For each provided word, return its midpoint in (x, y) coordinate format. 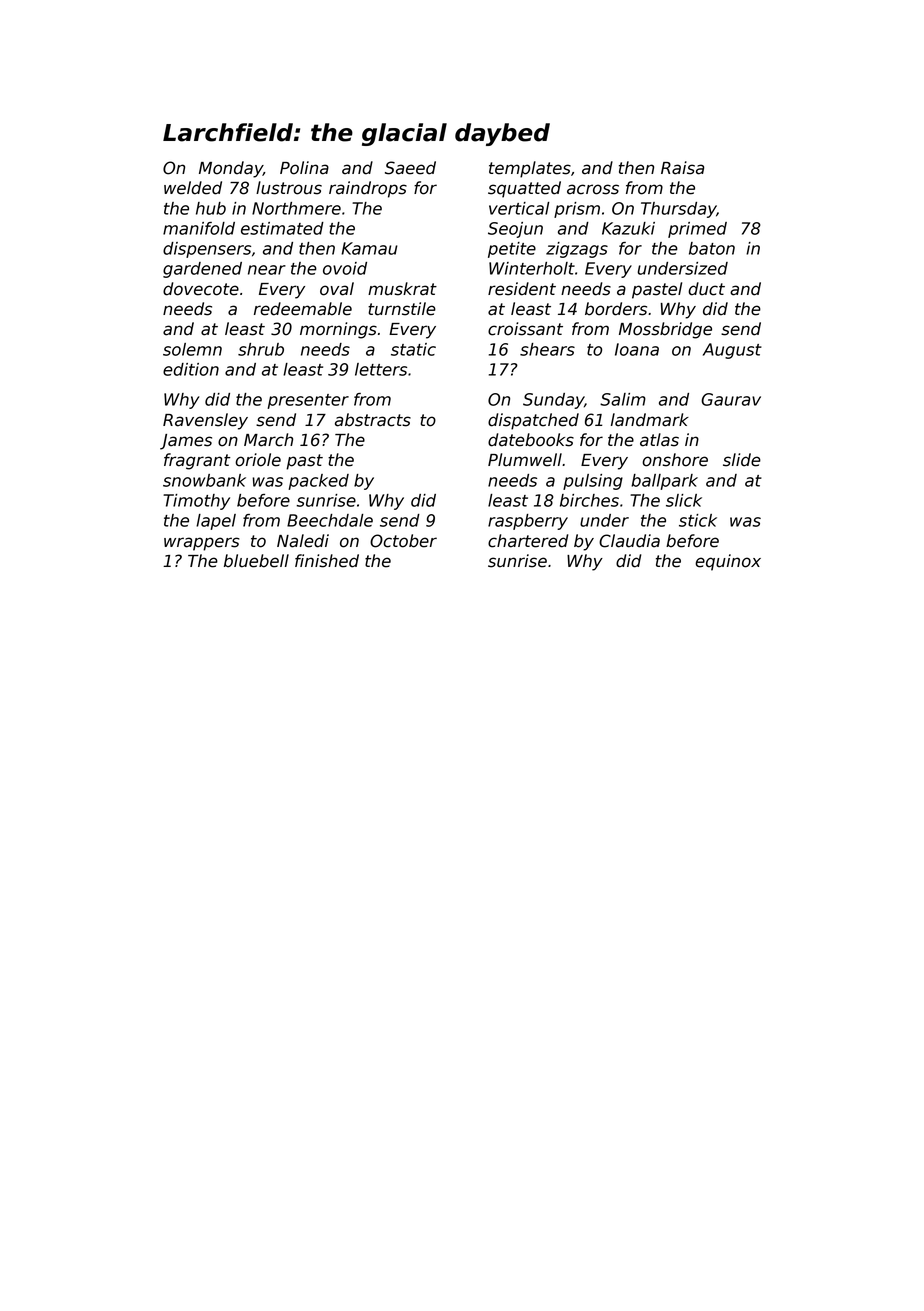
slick (684, 500)
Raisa (682, 168)
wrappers (202, 544)
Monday (231, 169)
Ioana (637, 349)
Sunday (553, 401)
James (186, 442)
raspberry (528, 522)
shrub (261, 349)
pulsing (593, 482)
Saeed (410, 168)
